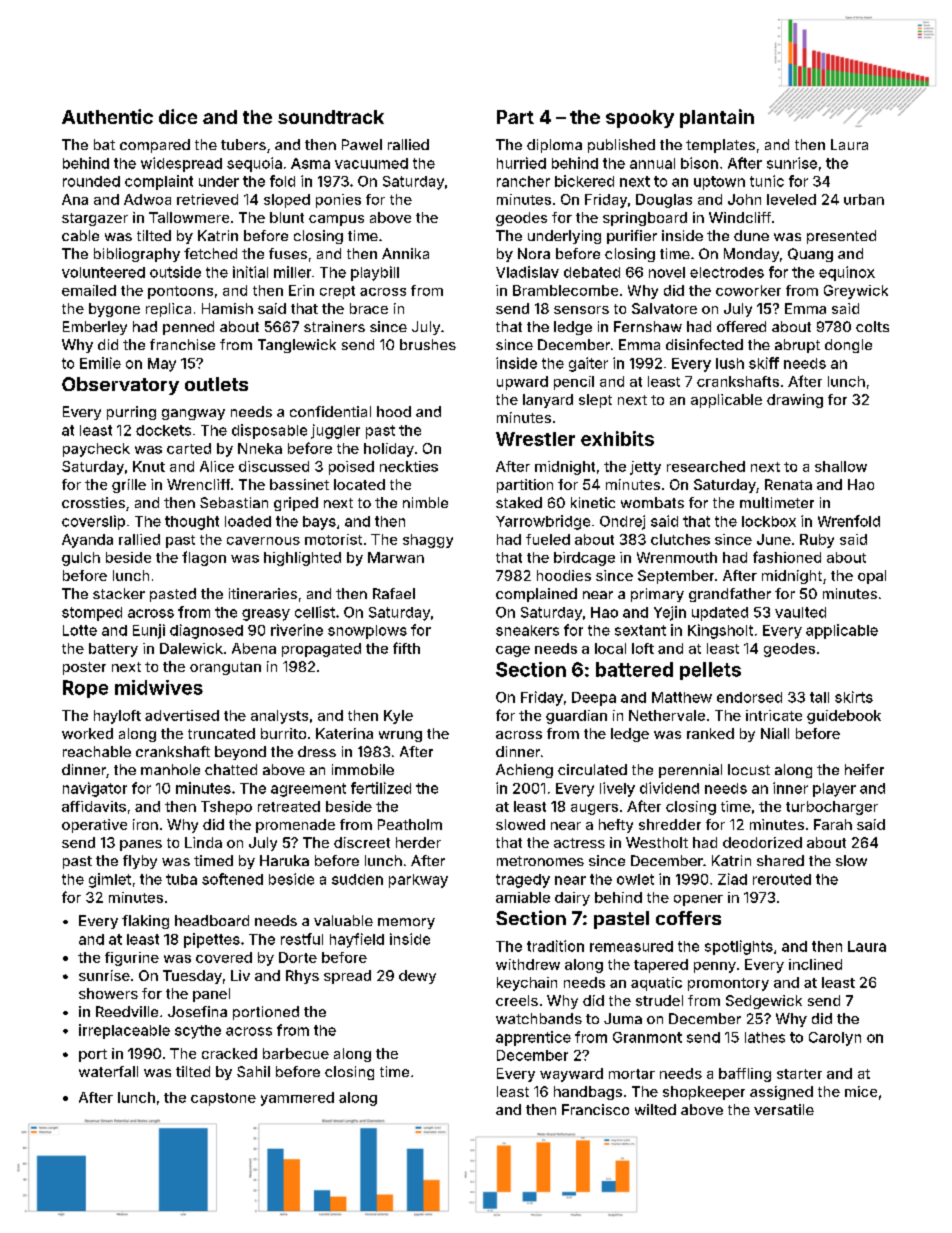 This page has height=1233, width=952. What do you see at coordinates (592, 272) in the page?
I see `debated` at bounding box center [592, 272].
